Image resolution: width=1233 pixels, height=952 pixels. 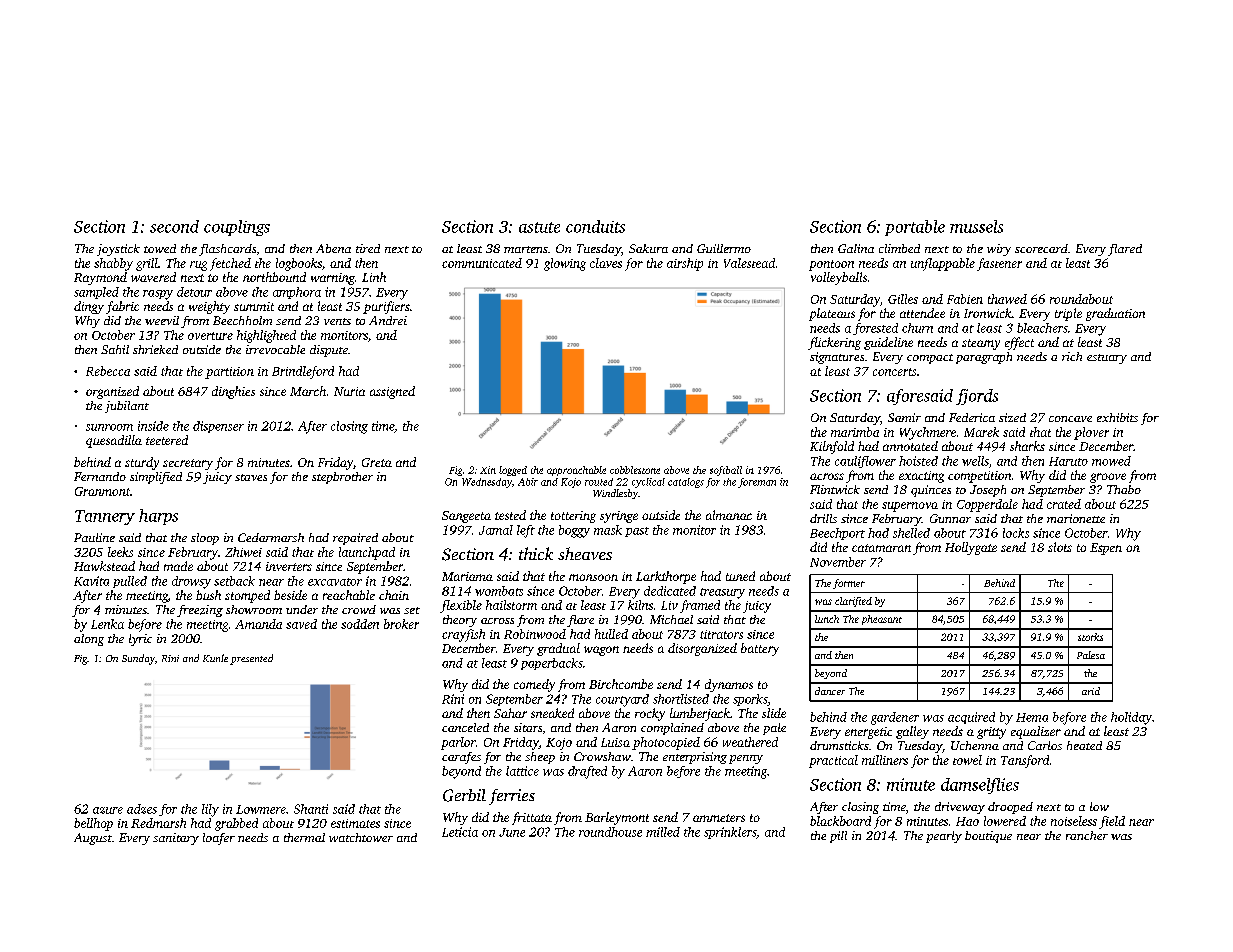 I want to click on Federica, so click(x=972, y=417).
